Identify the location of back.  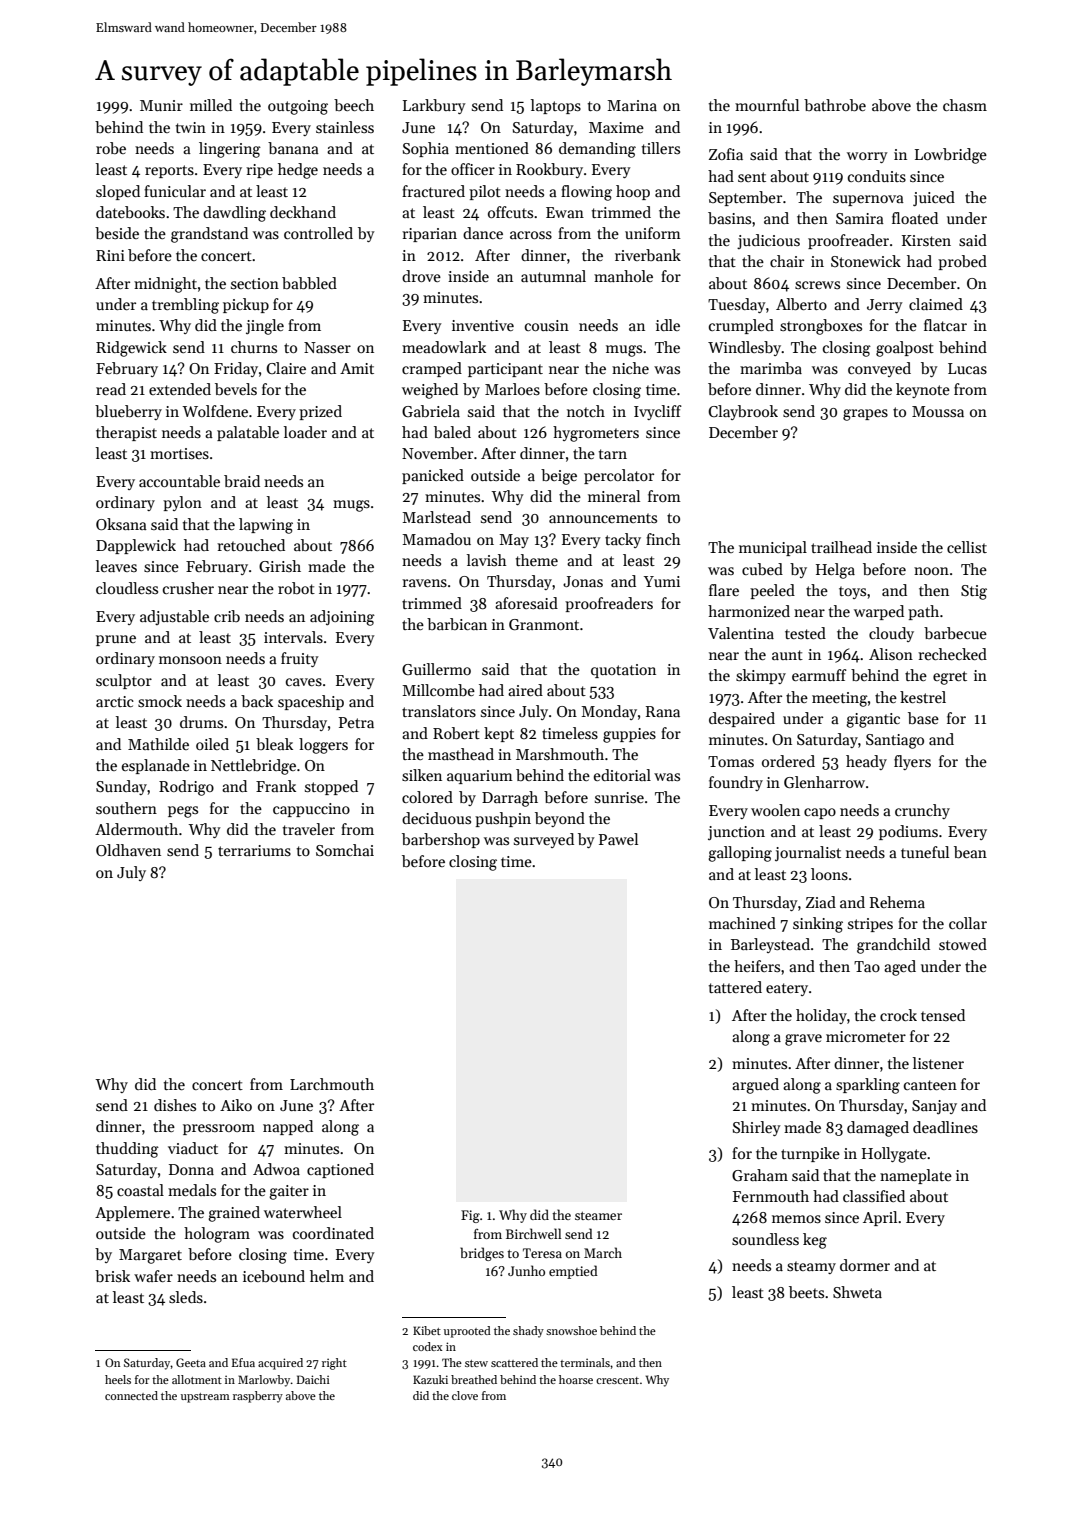
(257, 701).
